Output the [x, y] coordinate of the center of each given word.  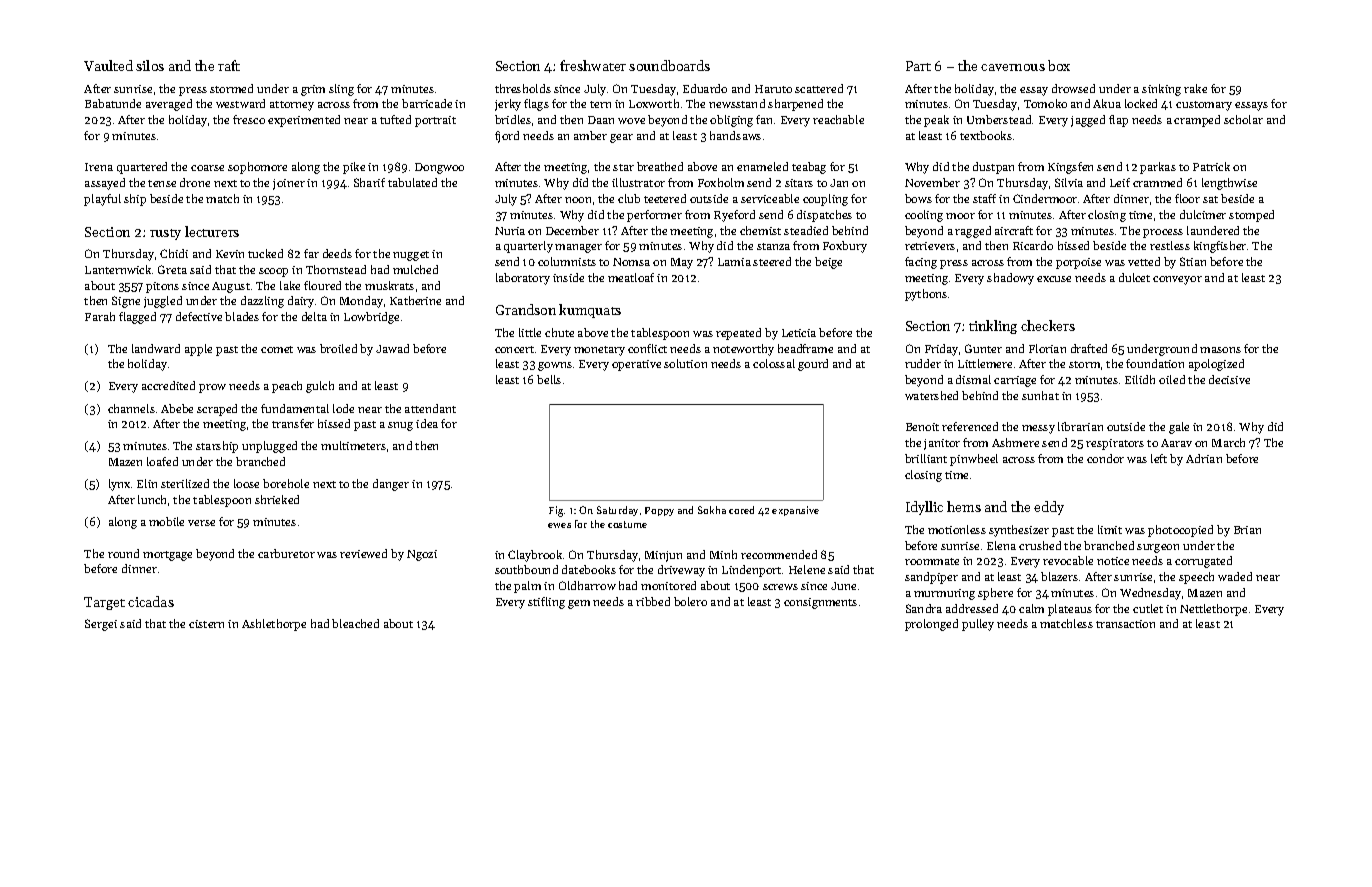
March [1228, 442]
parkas [1158, 168]
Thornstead [336, 269]
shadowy [1010, 279]
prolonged [931, 625]
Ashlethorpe [274, 625]
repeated [738, 334]
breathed [660, 166]
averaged [169, 105]
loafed [162, 461]
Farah [100, 316]
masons [1220, 350]
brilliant [926, 458]
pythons [926, 295]
